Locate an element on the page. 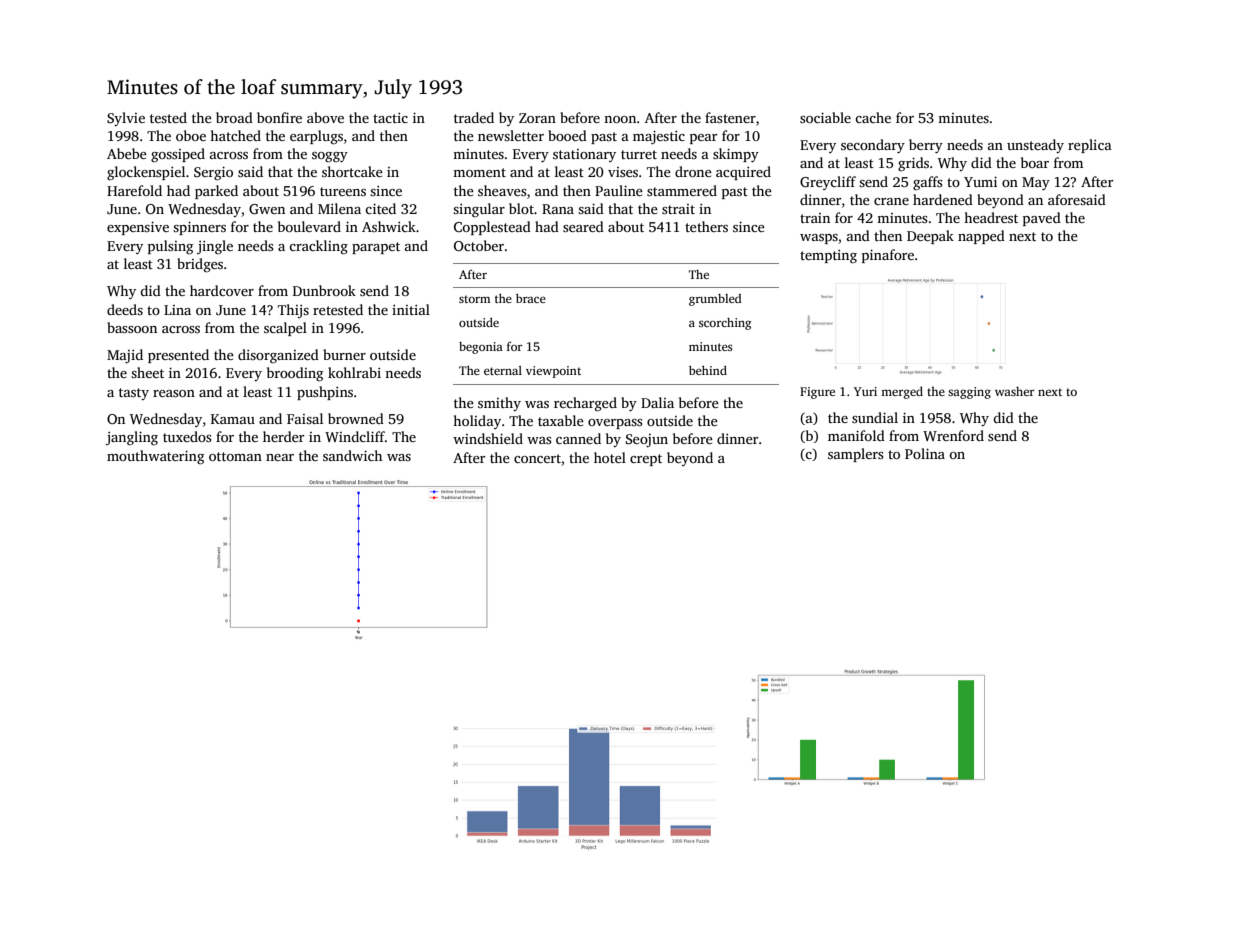 This document has height=952, width=1233. grumbled is located at coordinates (715, 300).
